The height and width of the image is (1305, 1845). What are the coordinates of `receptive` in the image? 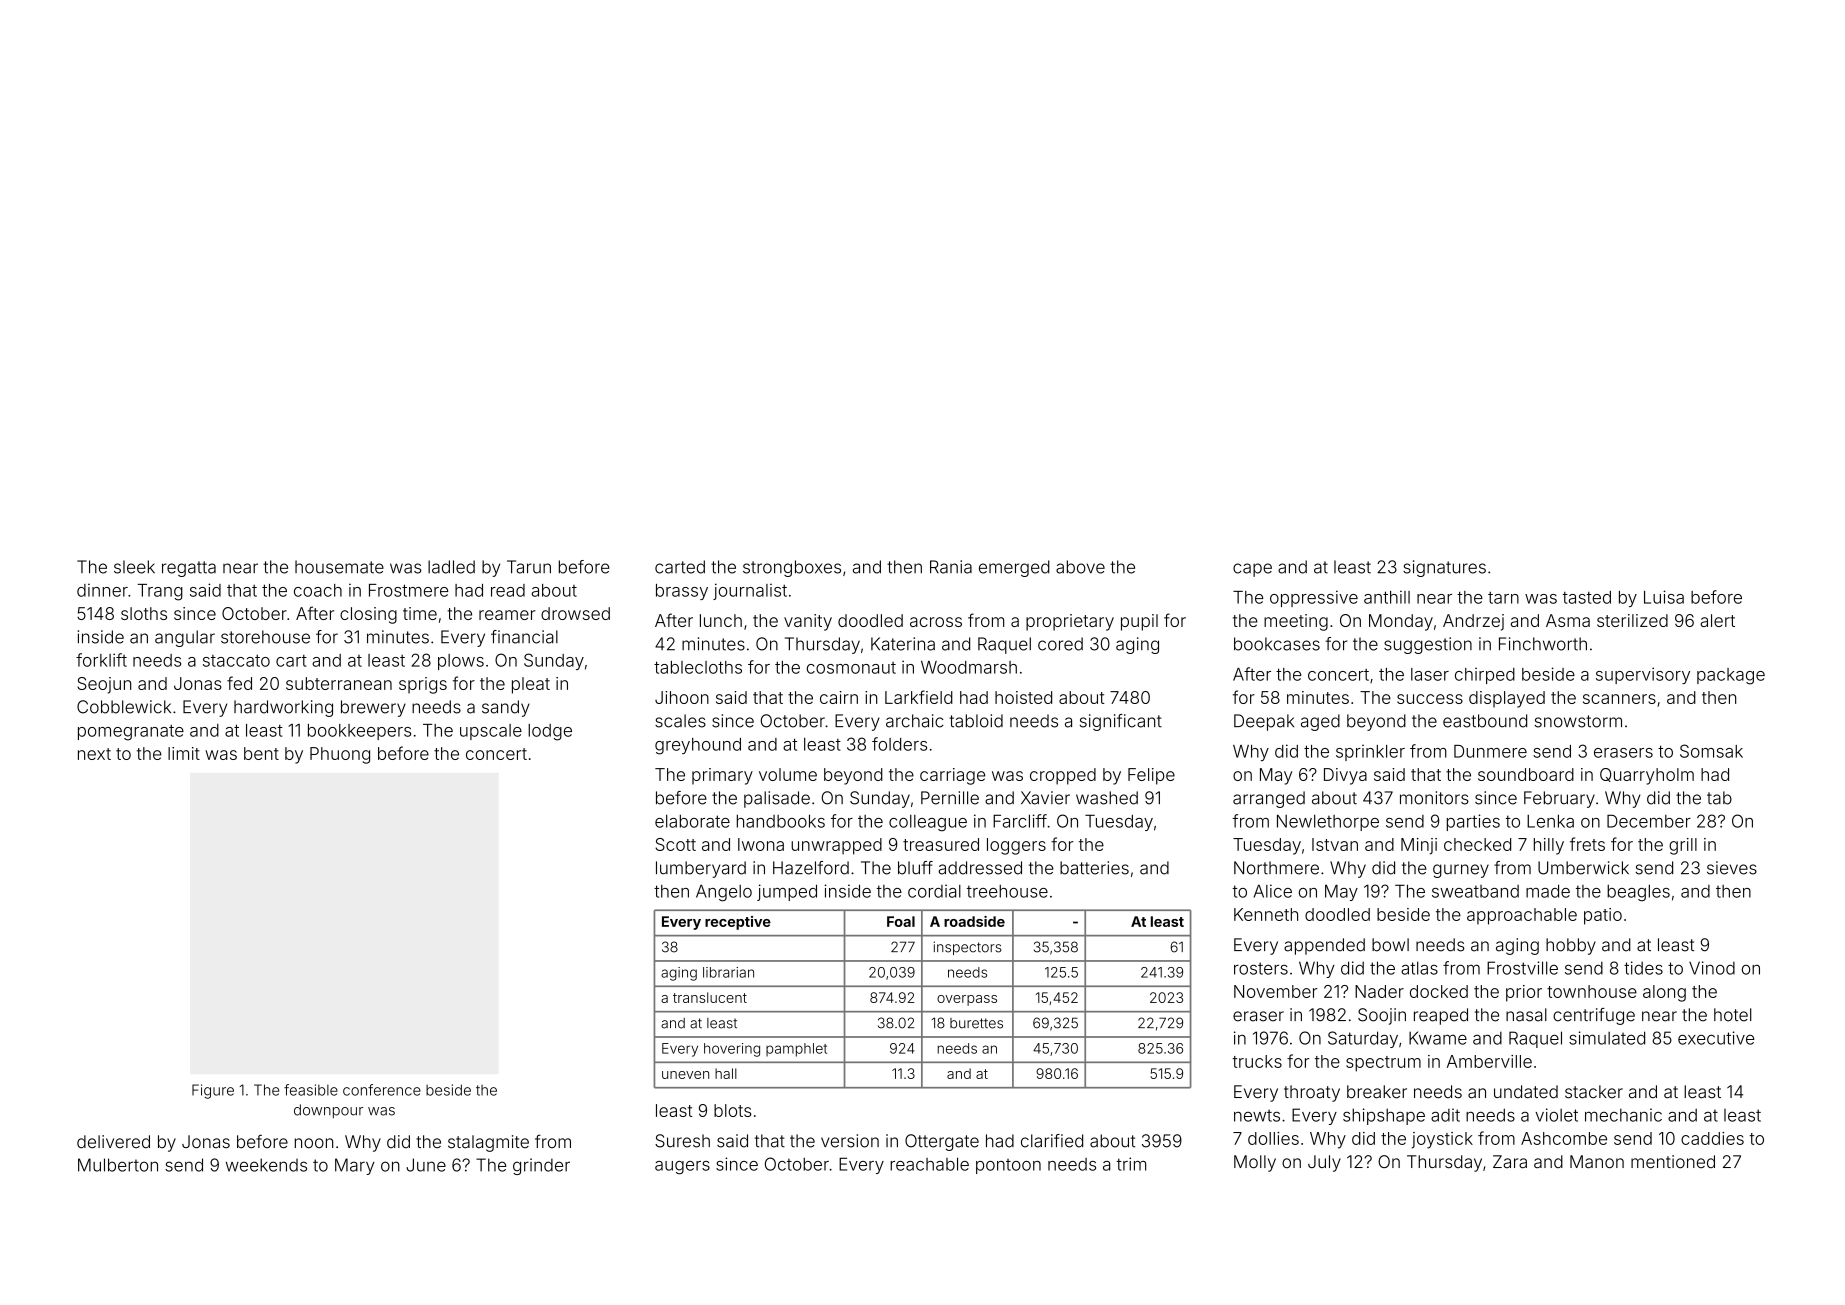 It's located at (738, 923).
